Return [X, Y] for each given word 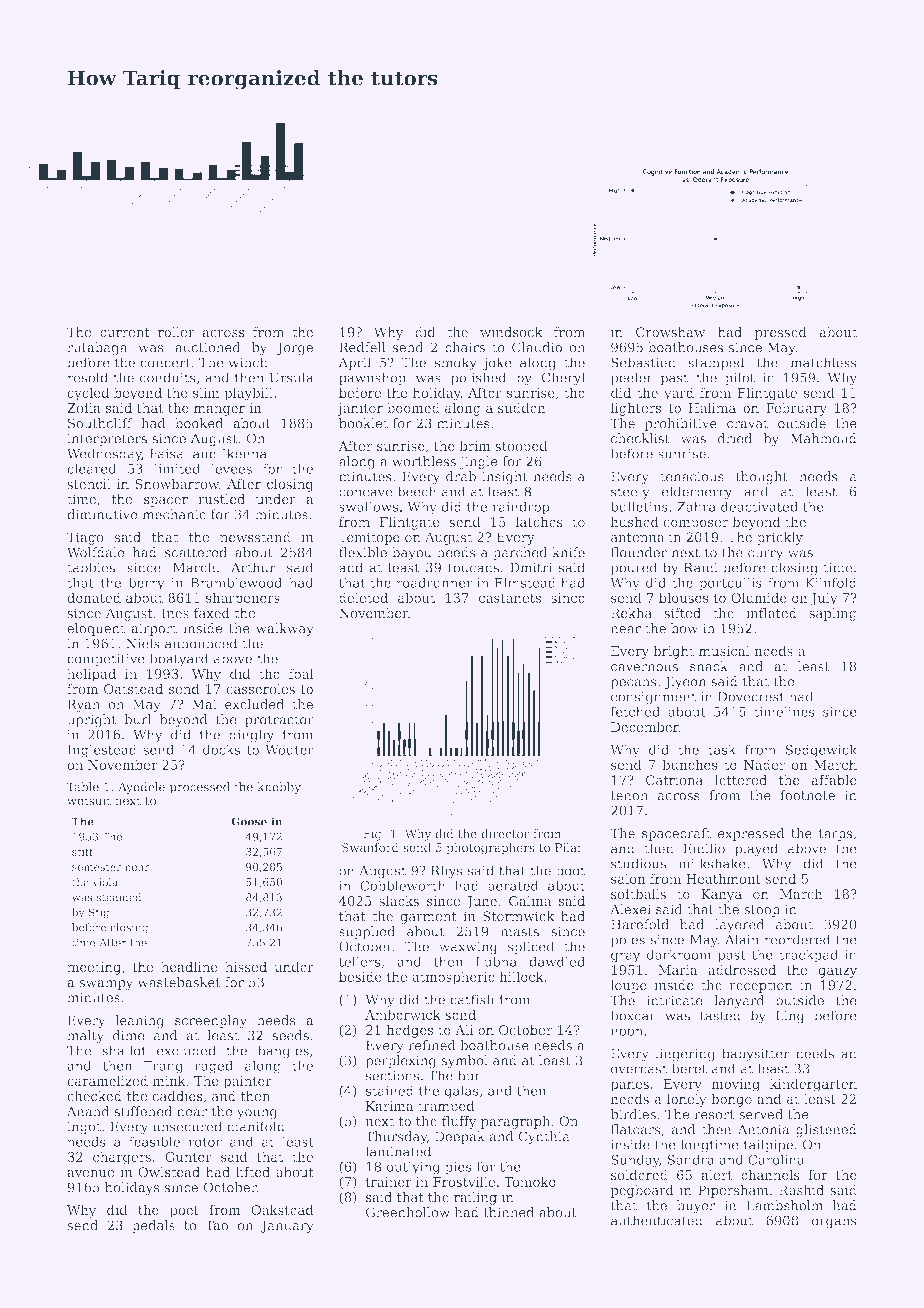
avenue [90, 1173]
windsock [511, 332]
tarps [835, 835]
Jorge [295, 348]
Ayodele [141, 788]
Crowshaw [670, 332]
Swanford [370, 847]
